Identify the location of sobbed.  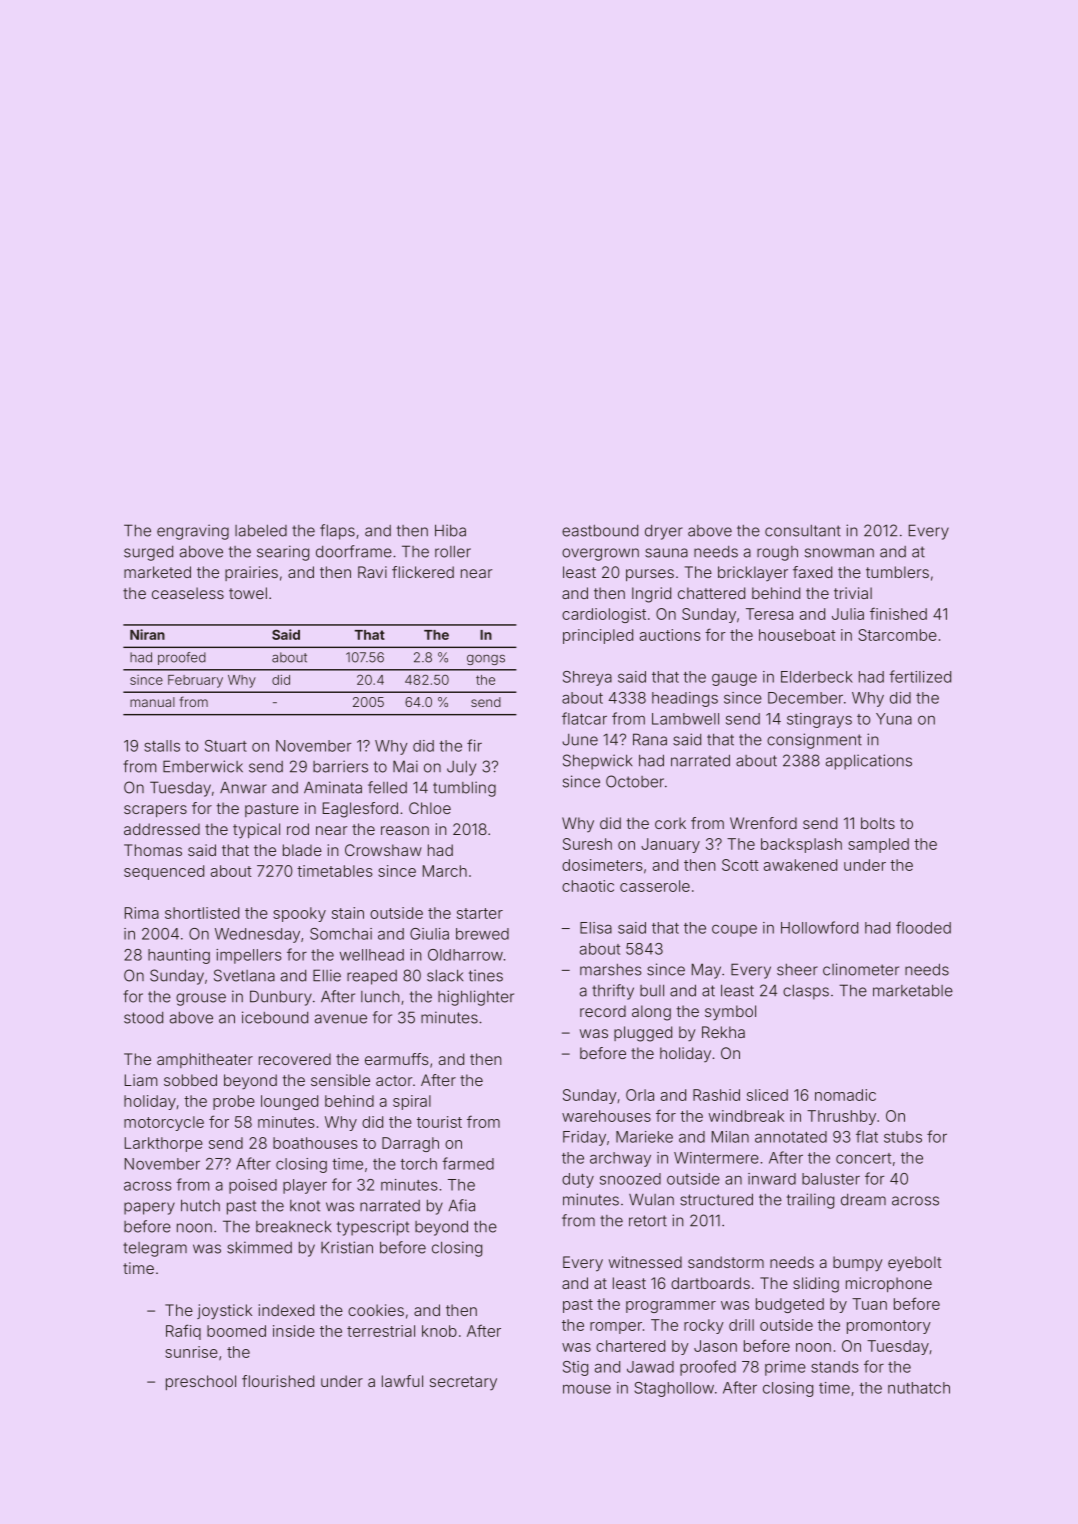
(190, 1080).
